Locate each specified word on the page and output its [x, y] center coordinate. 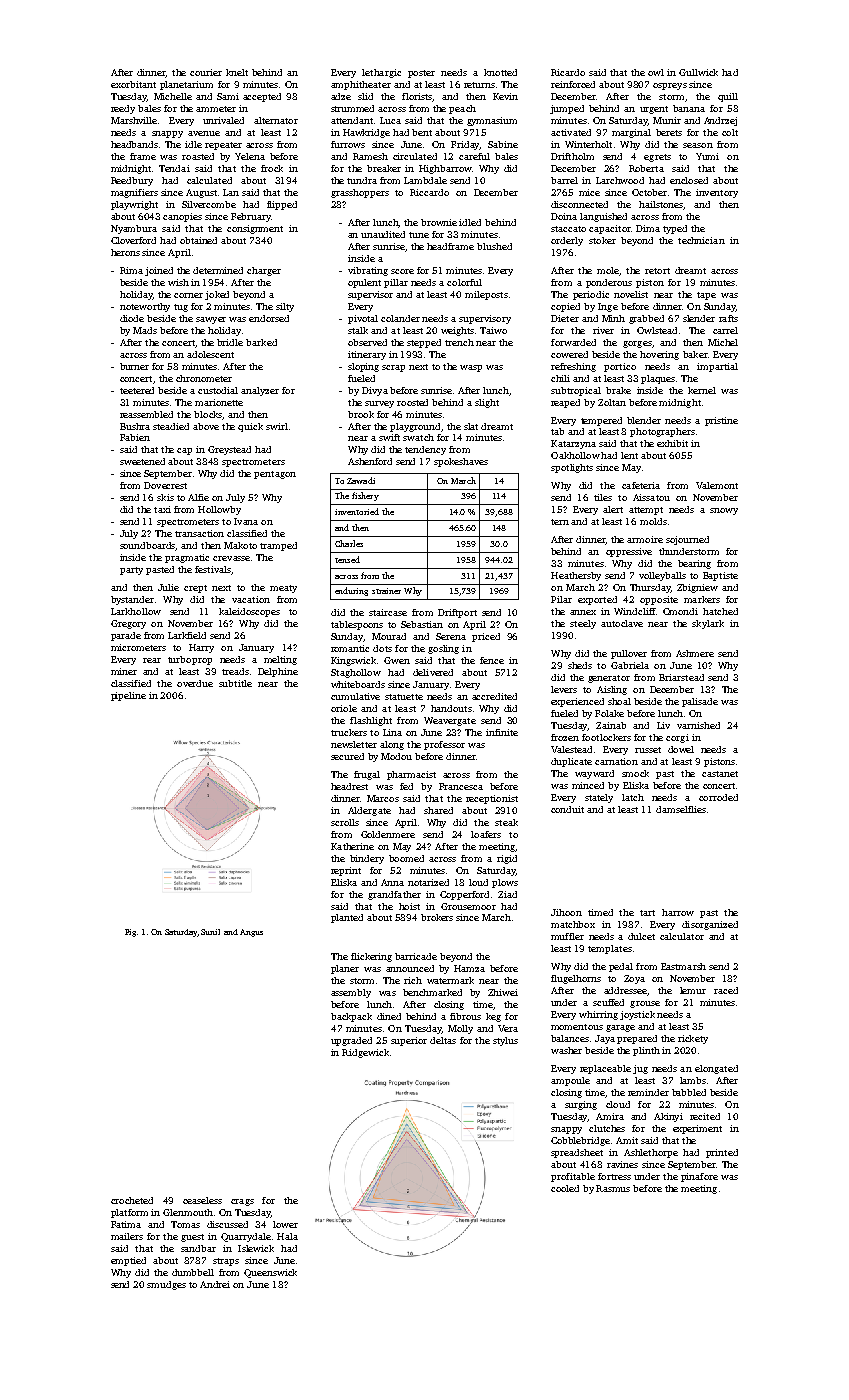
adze [341, 96]
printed [722, 1153]
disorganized [710, 925]
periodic [591, 295]
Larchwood [620, 180]
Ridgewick [365, 1053]
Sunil [210, 932]
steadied [171, 426]
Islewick [256, 1248]
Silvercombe [209, 204]
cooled [565, 1188]
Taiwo [493, 330]
